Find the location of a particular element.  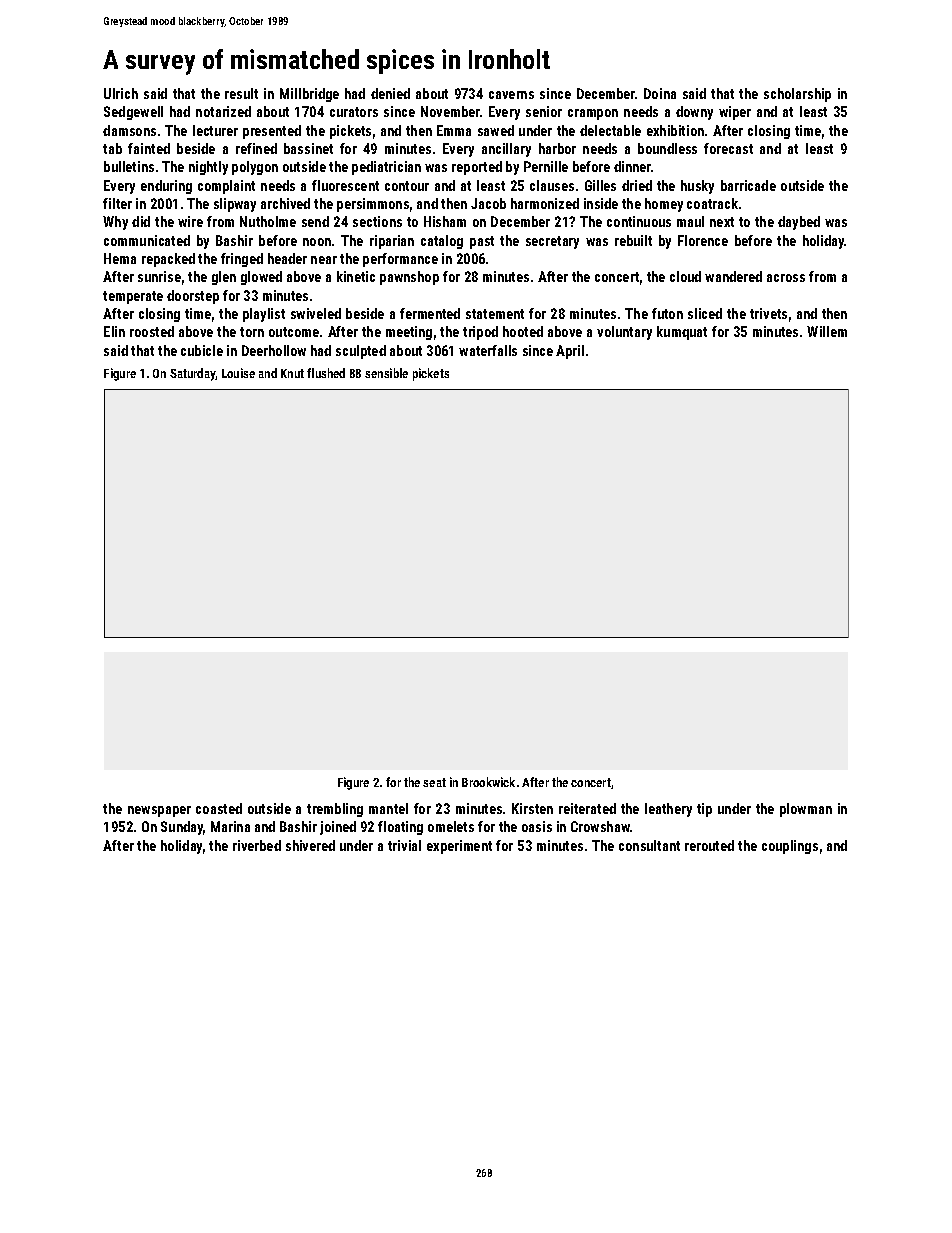

plowman is located at coordinates (806, 810).
